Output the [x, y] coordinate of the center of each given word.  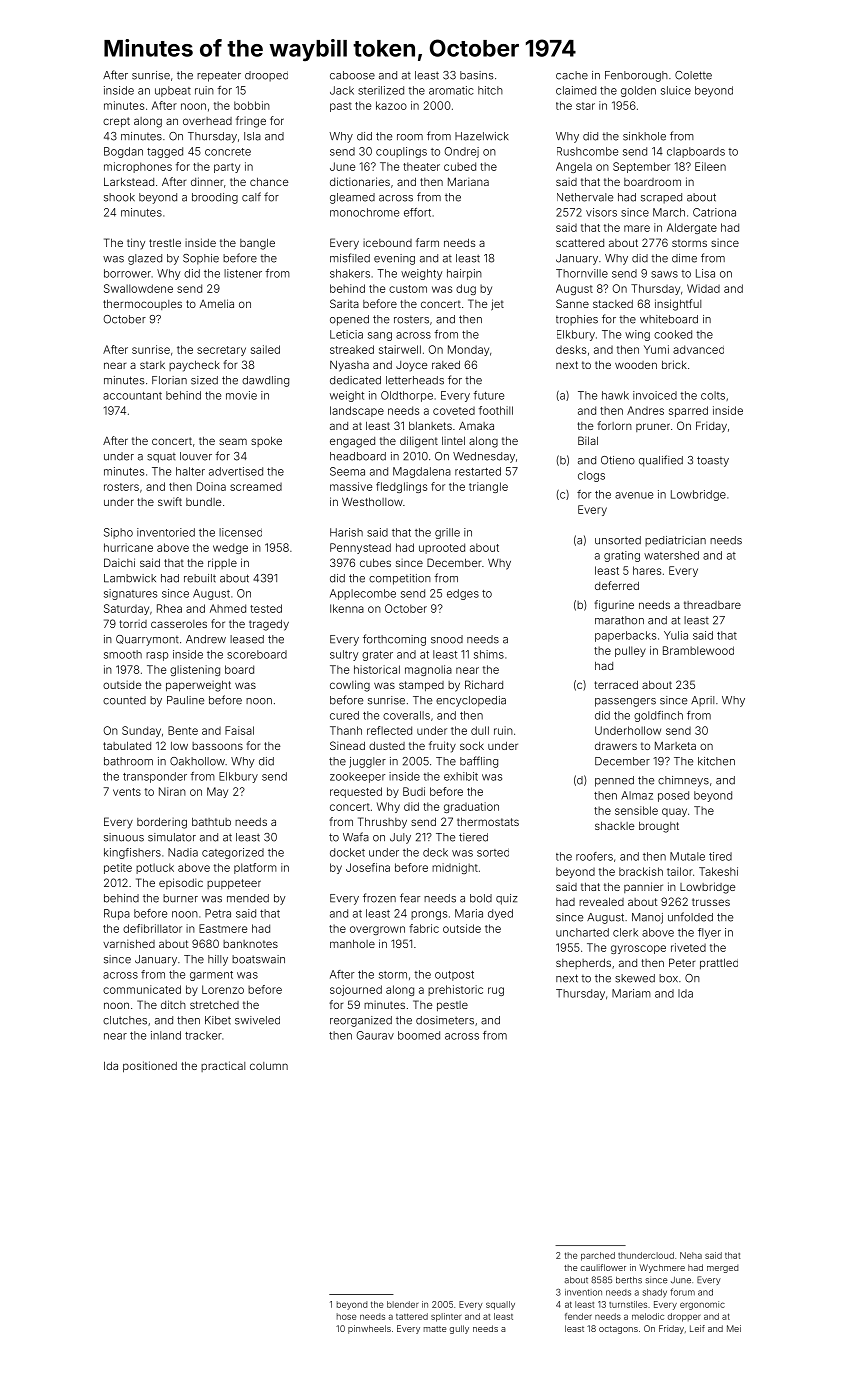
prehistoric [455, 990]
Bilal [588, 440]
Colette [693, 75]
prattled [719, 963]
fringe [251, 122]
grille [447, 533]
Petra [218, 913]
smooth [123, 654]
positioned [150, 1067]
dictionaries [360, 181]
